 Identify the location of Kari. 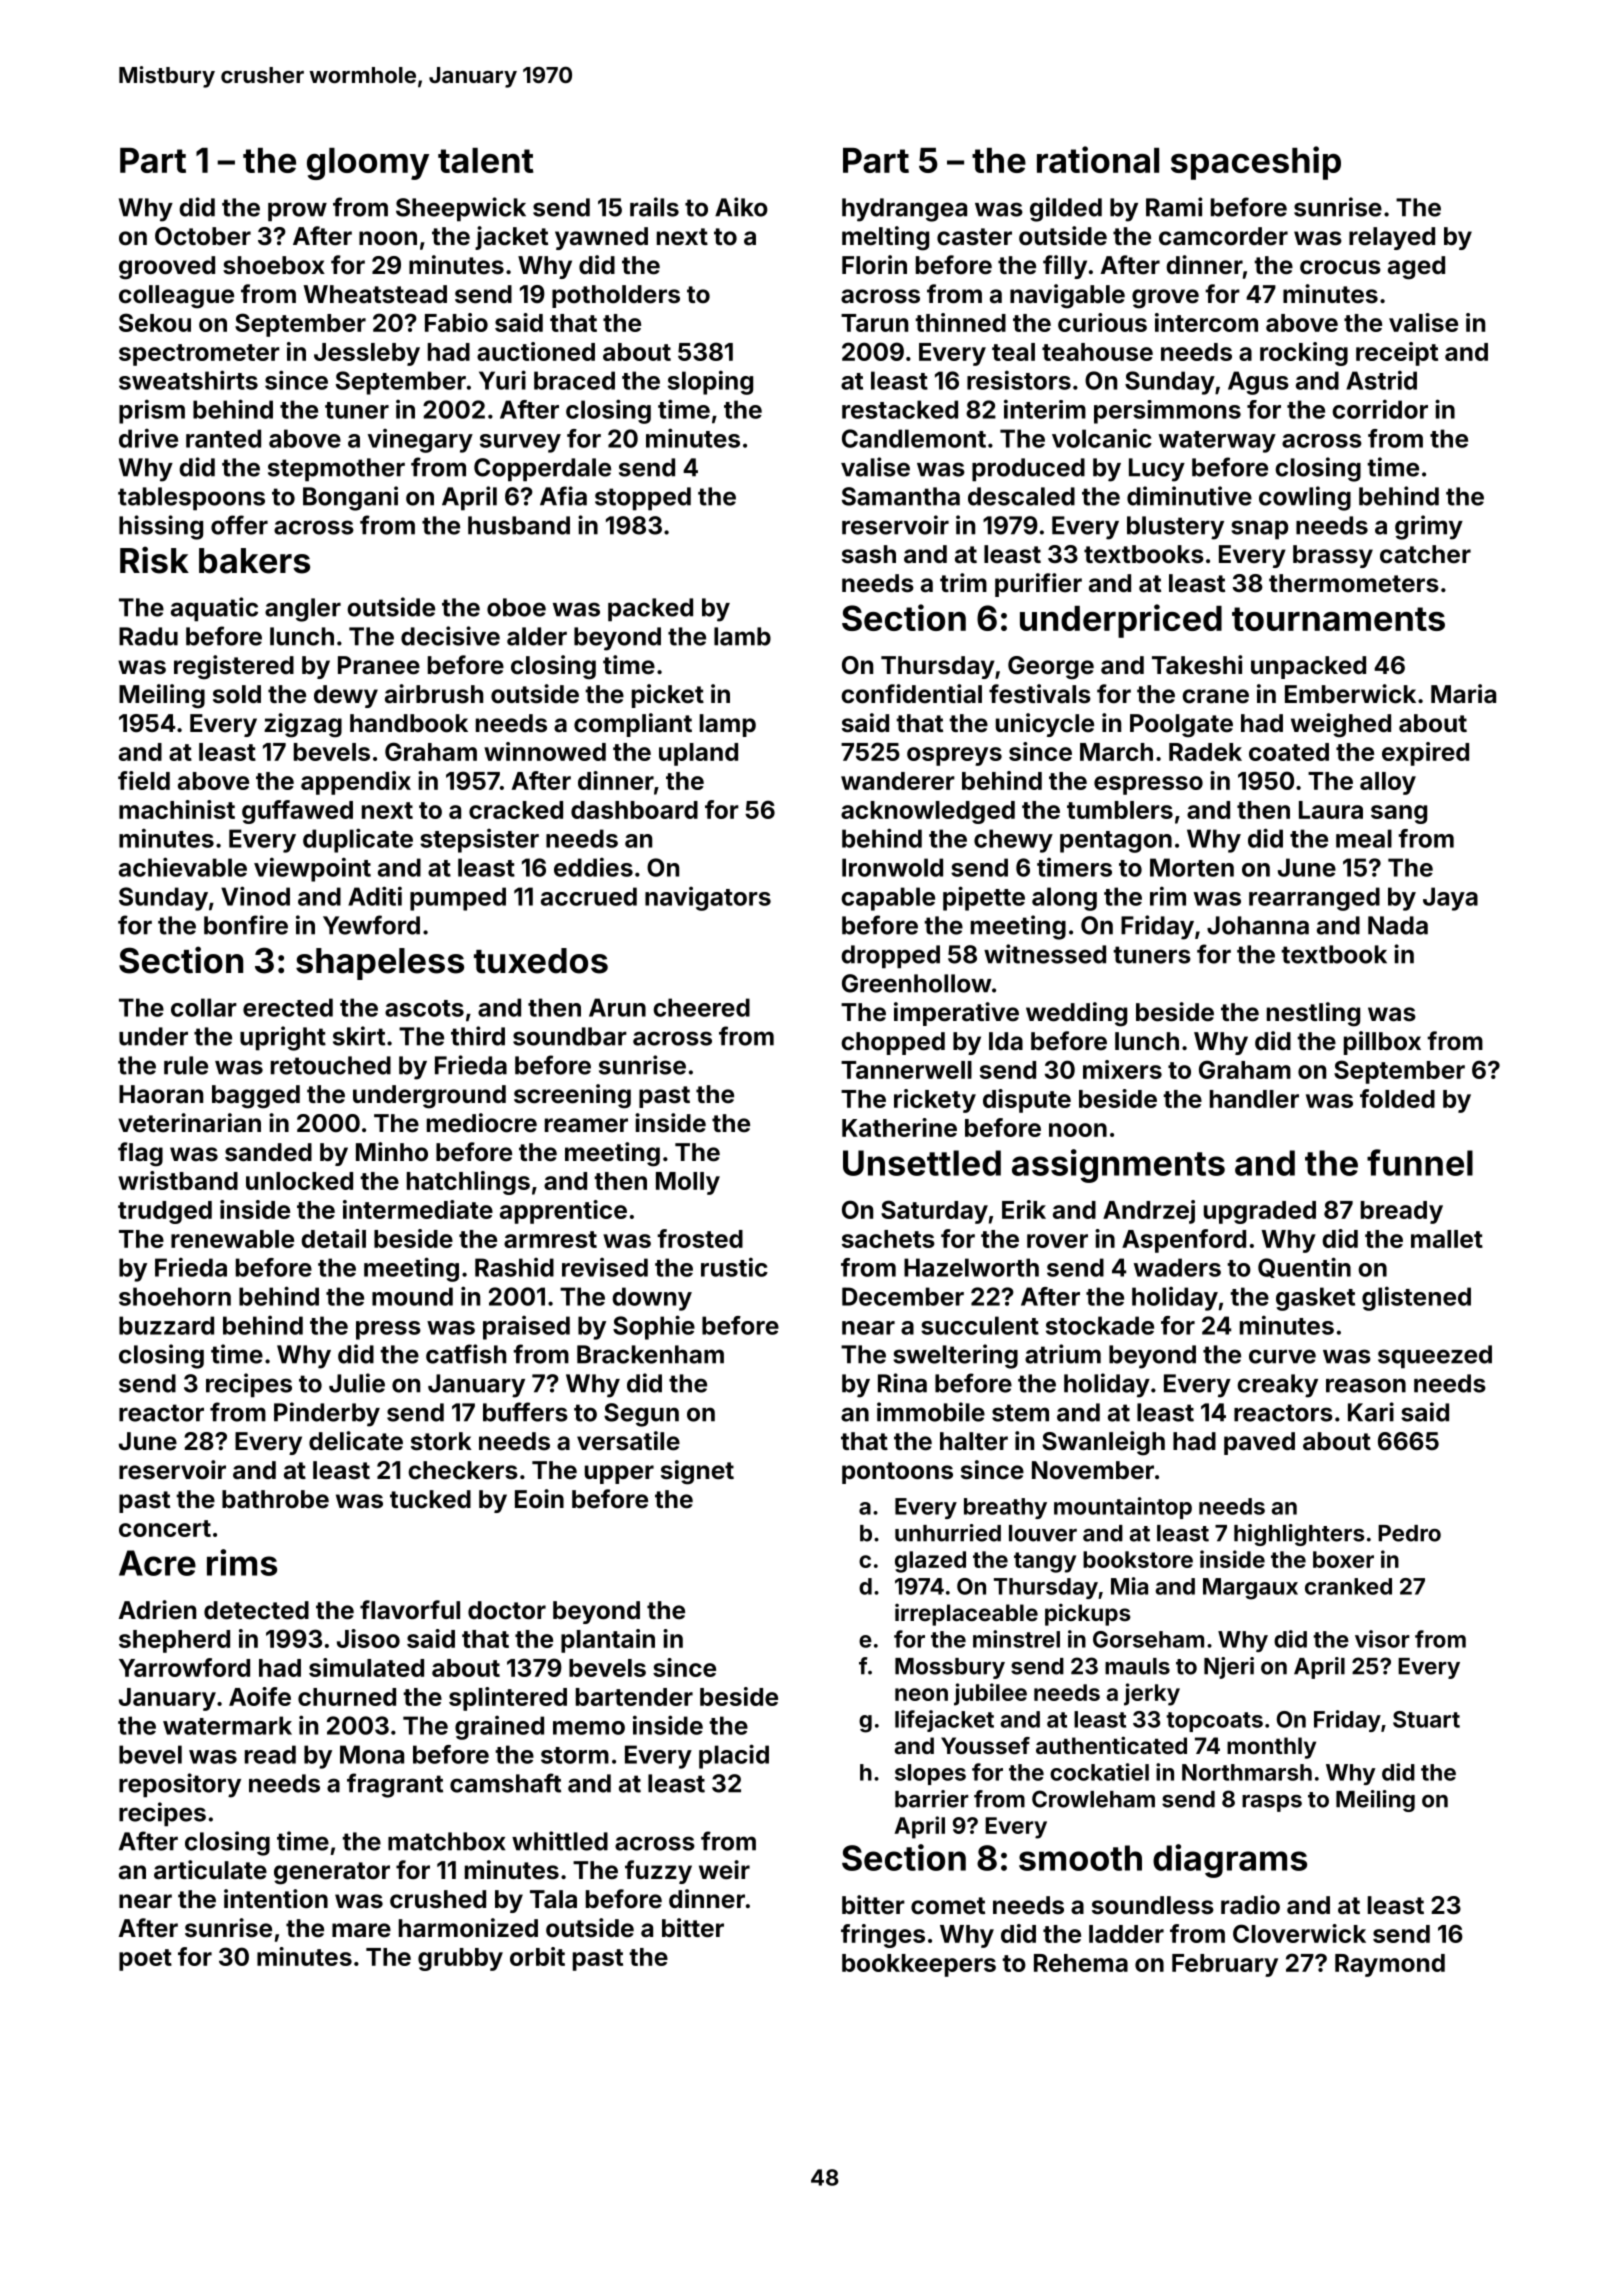
(1371, 1412).
